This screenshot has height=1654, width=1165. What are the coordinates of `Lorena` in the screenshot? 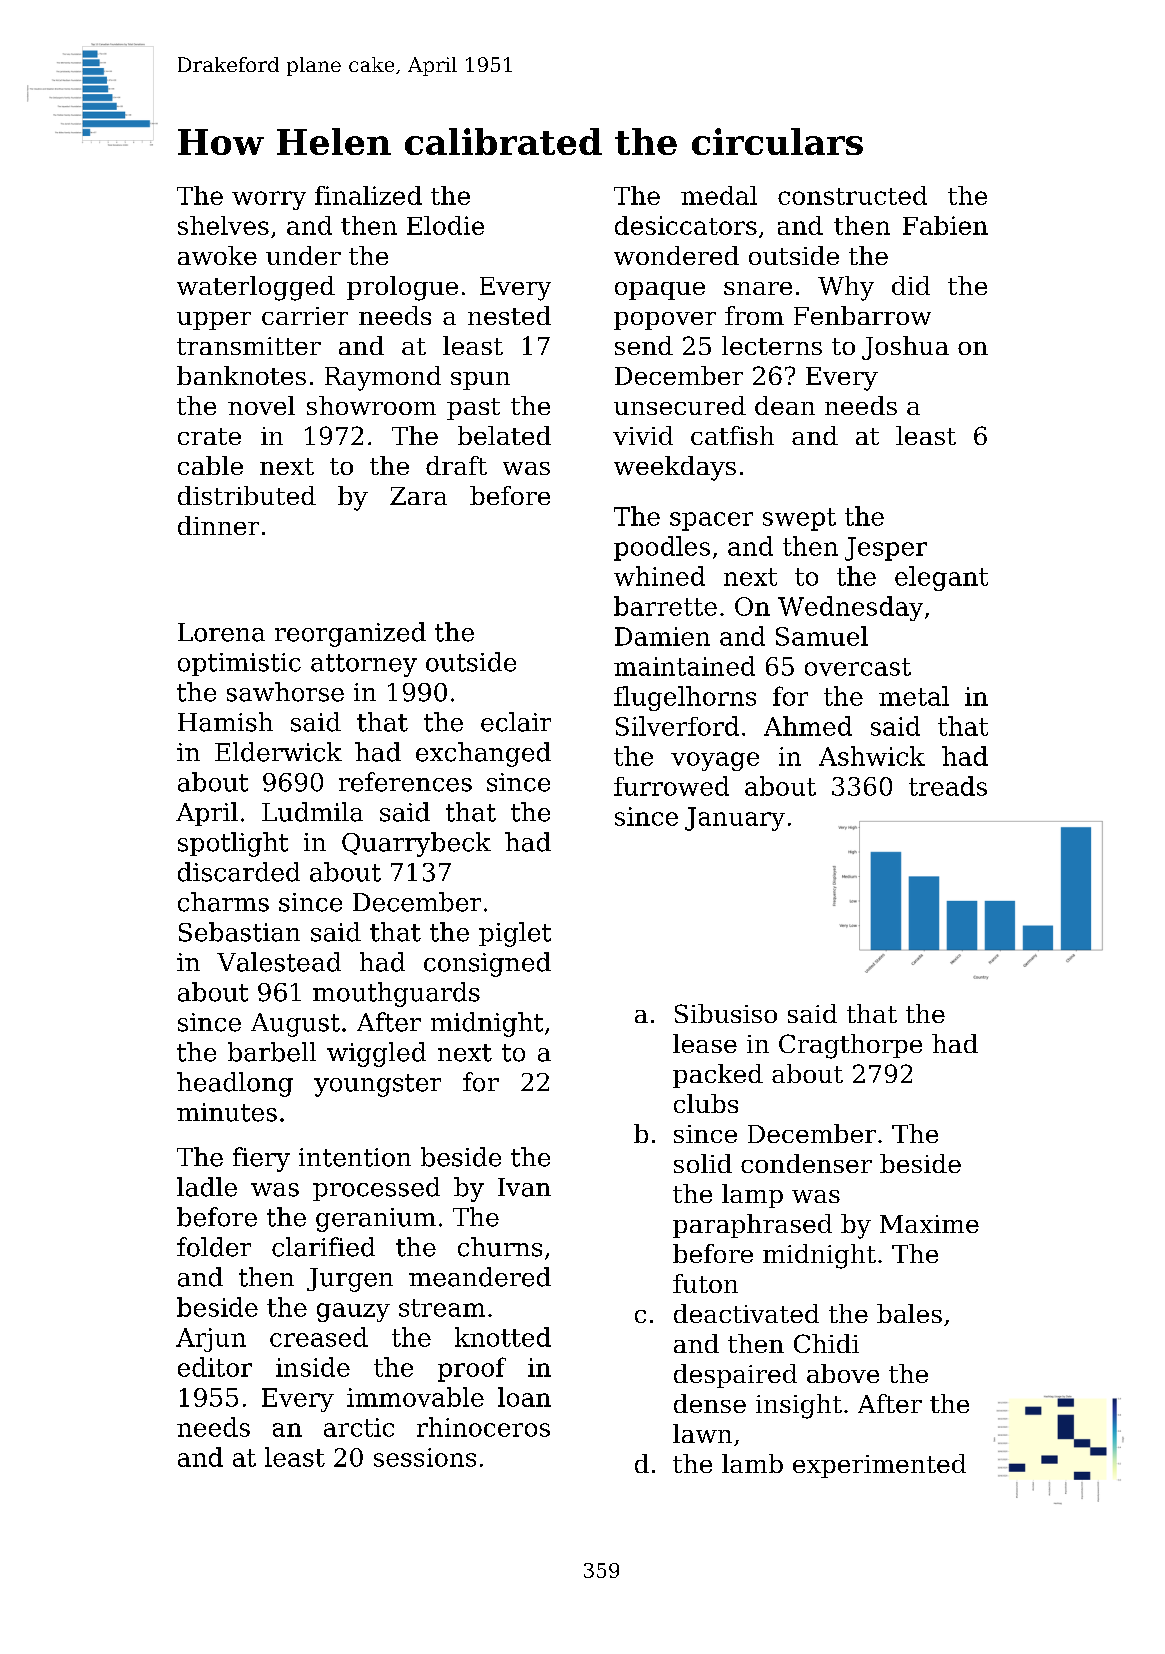 It's located at (221, 632).
